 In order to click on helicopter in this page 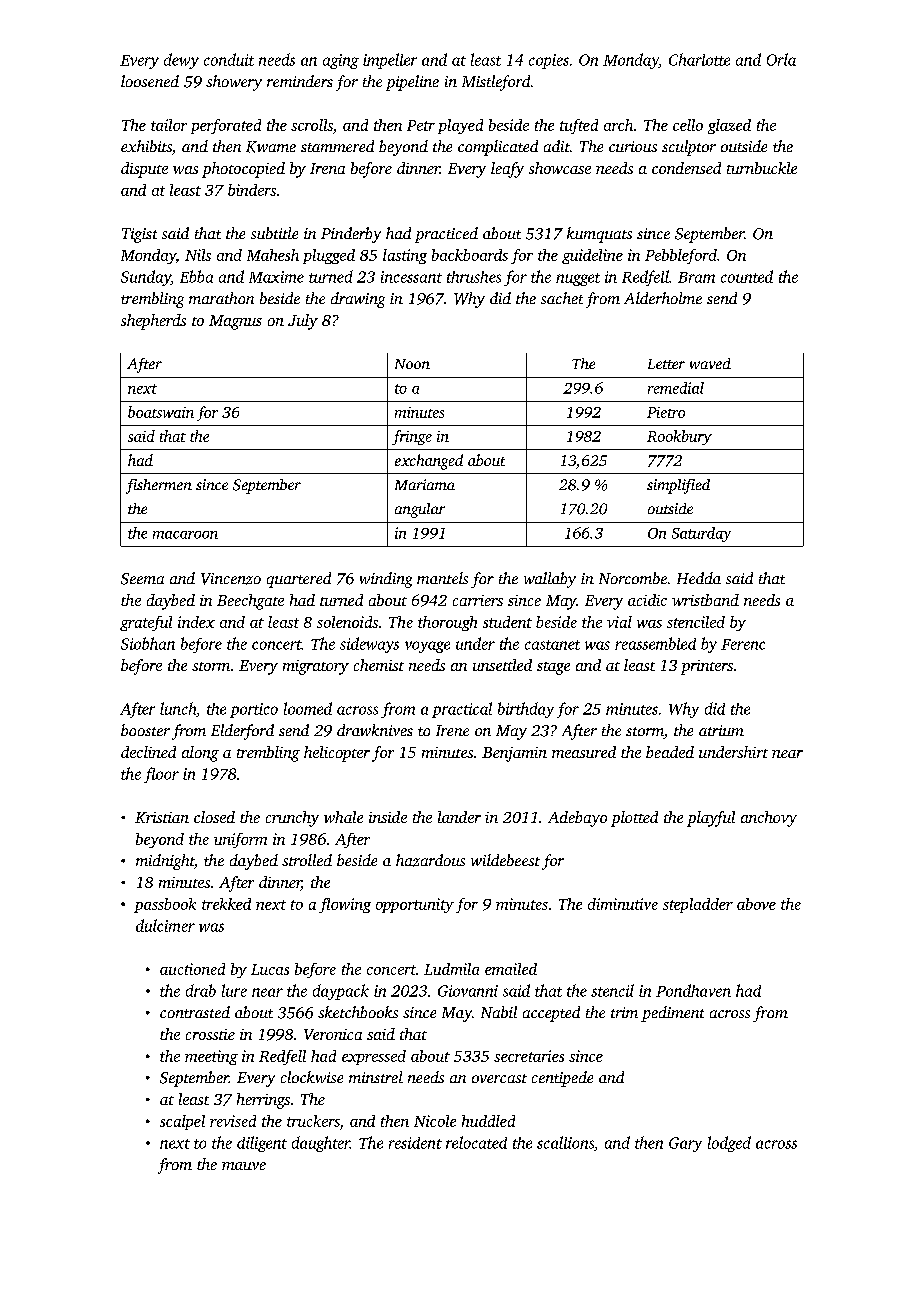, I will do `click(337, 754)`.
